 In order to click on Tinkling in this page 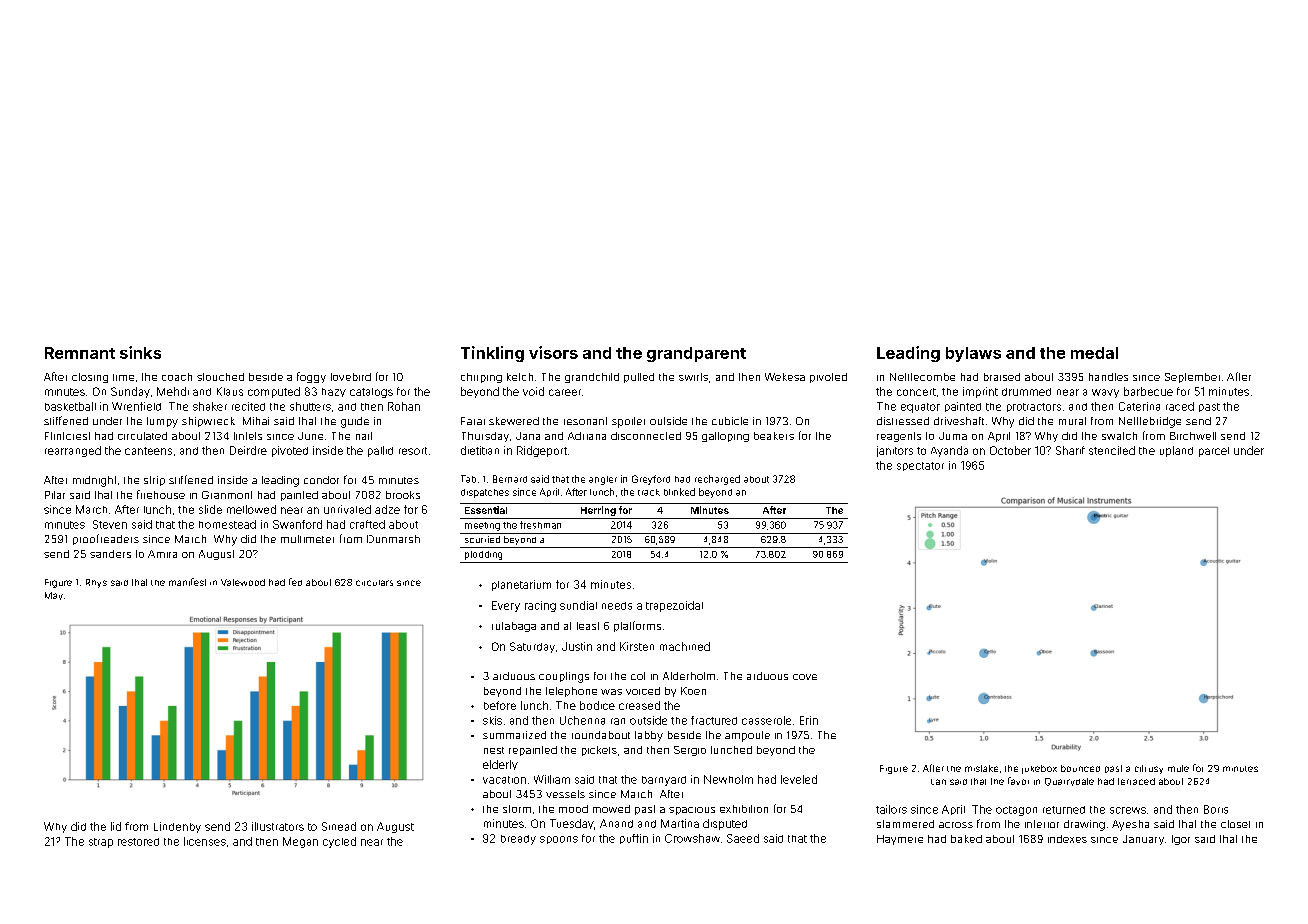, I will do `click(492, 354)`.
